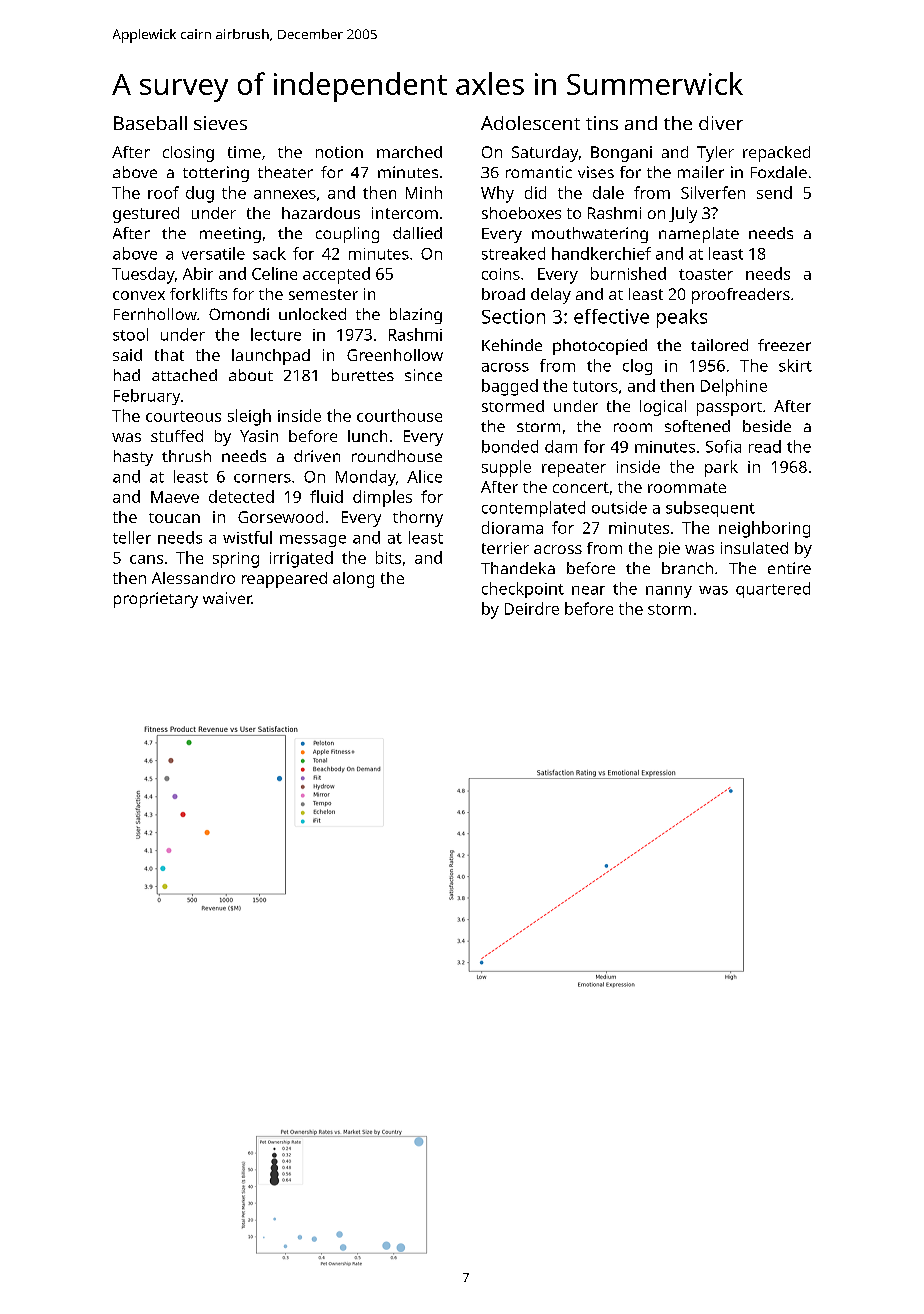 This screenshot has height=1314, width=924. I want to click on Adolescent, so click(530, 123).
